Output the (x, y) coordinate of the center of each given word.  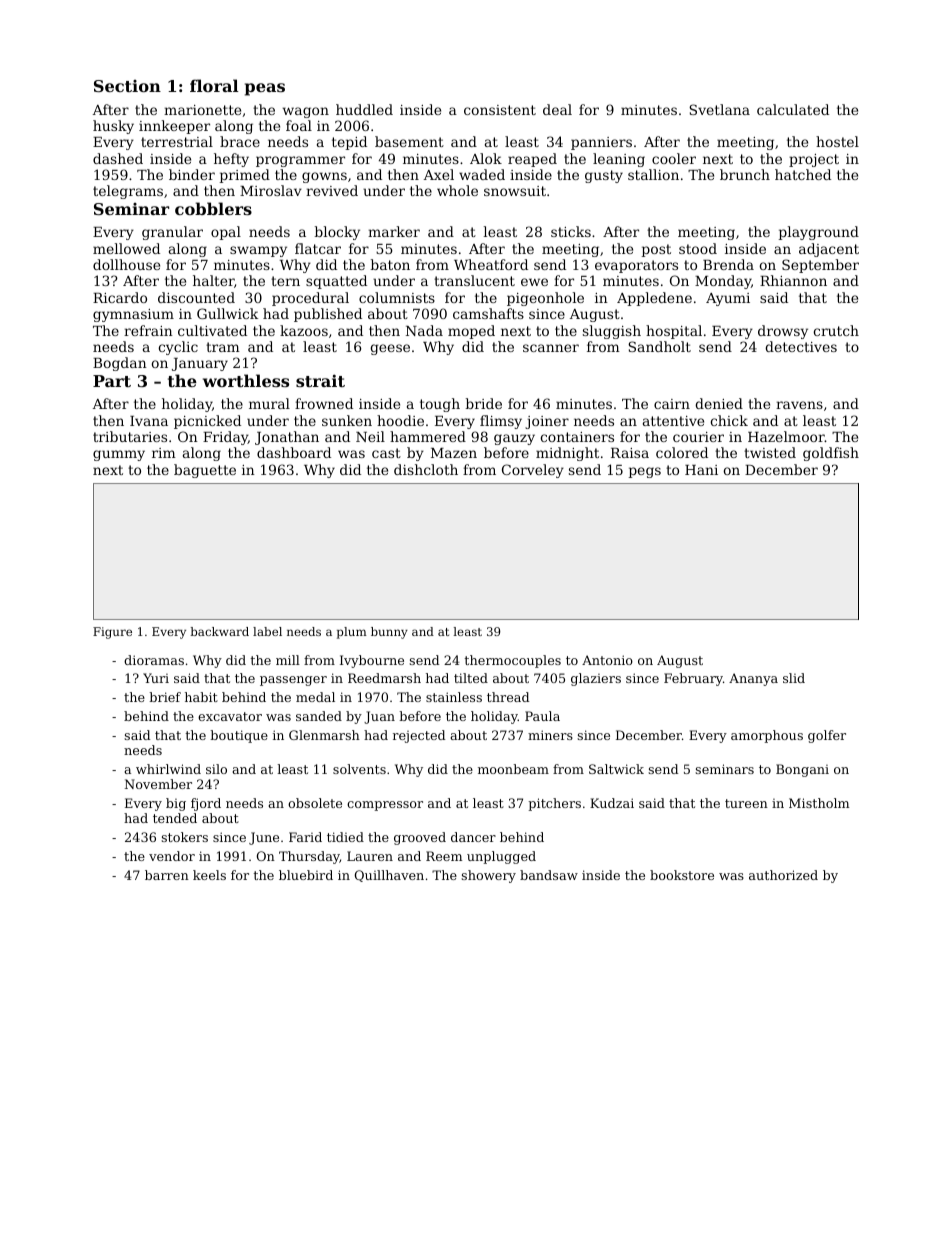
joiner (547, 422)
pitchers (554, 804)
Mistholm (819, 803)
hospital (674, 332)
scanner (551, 348)
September (820, 266)
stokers (185, 837)
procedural (310, 299)
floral (214, 85)
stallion (653, 174)
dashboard (294, 452)
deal (557, 109)
